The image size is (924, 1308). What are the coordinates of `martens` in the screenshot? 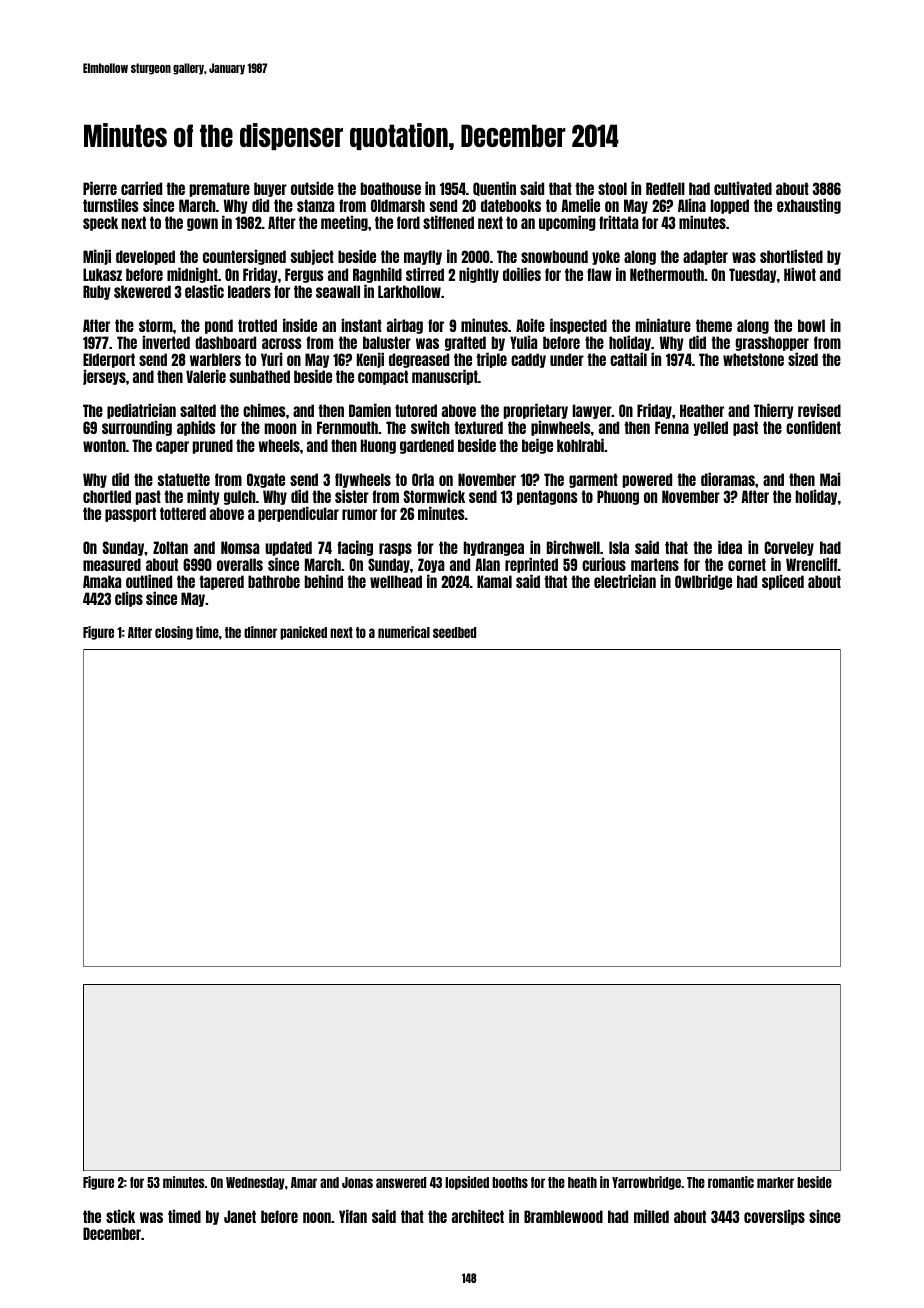 It's located at (655, 564).
